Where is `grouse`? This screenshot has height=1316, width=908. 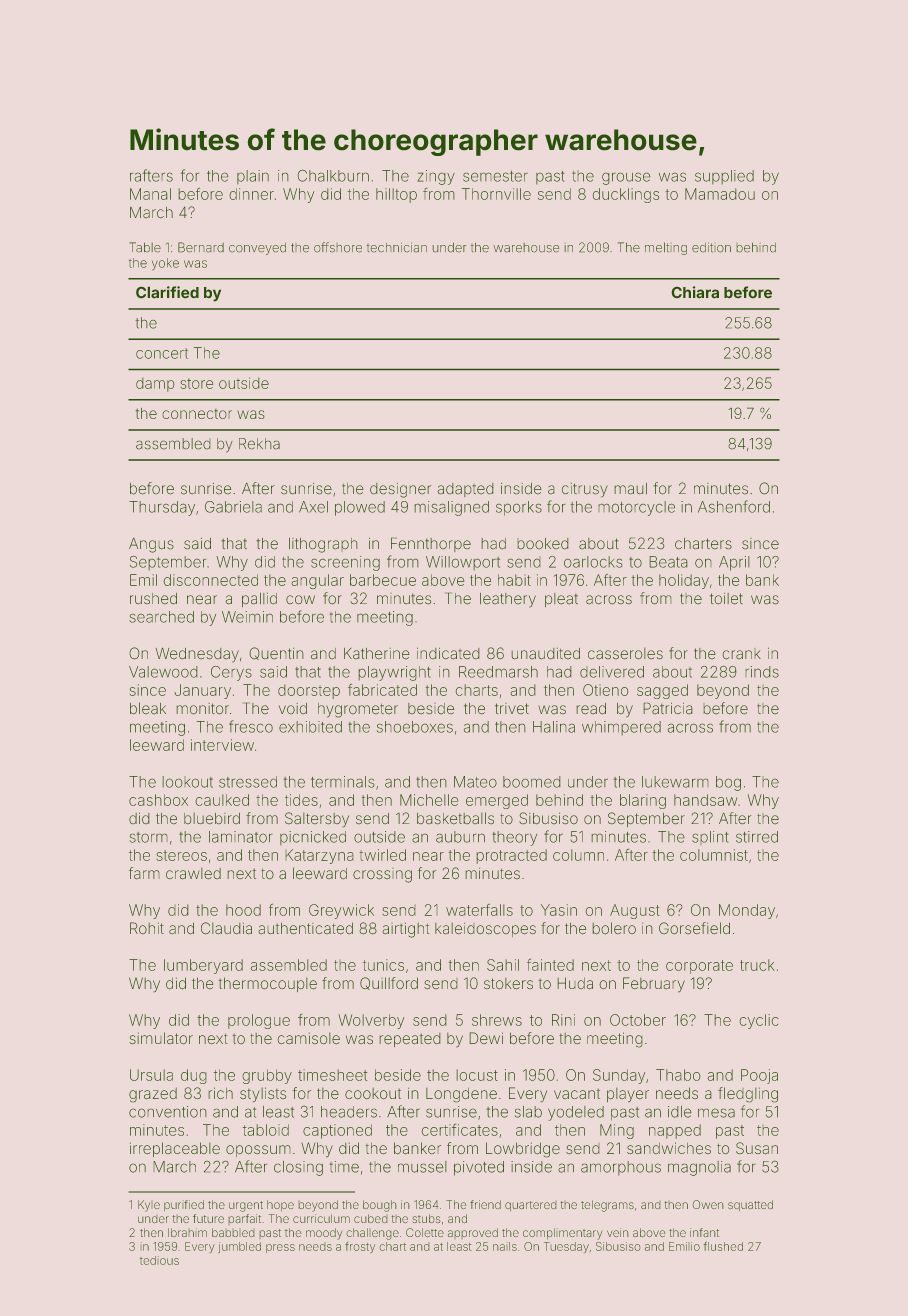
grouse is located at coordinates (626, 179).
